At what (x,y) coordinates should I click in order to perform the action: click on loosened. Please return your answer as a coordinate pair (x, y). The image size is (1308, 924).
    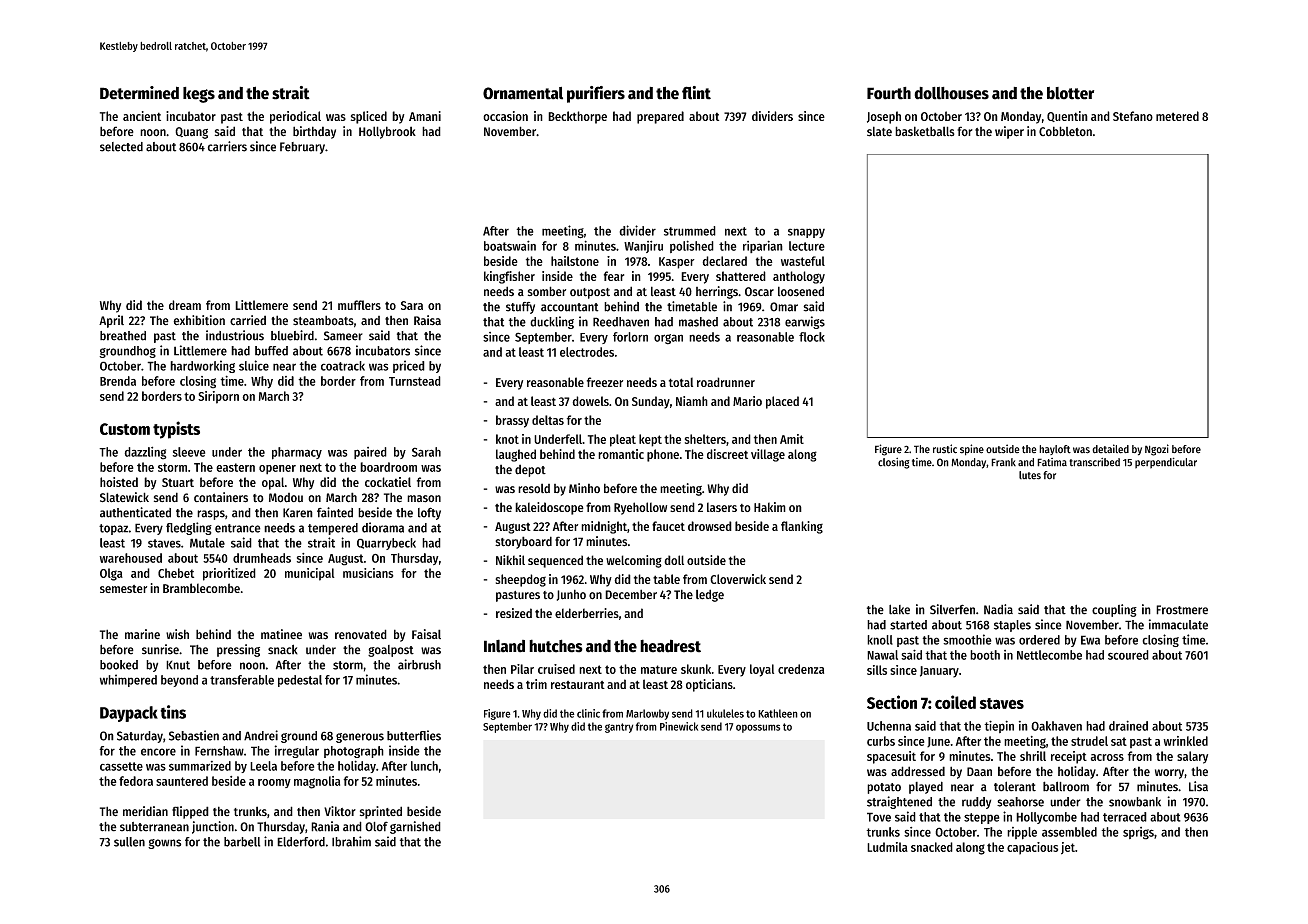
    Looking at the image, I should click on (801, 291).
